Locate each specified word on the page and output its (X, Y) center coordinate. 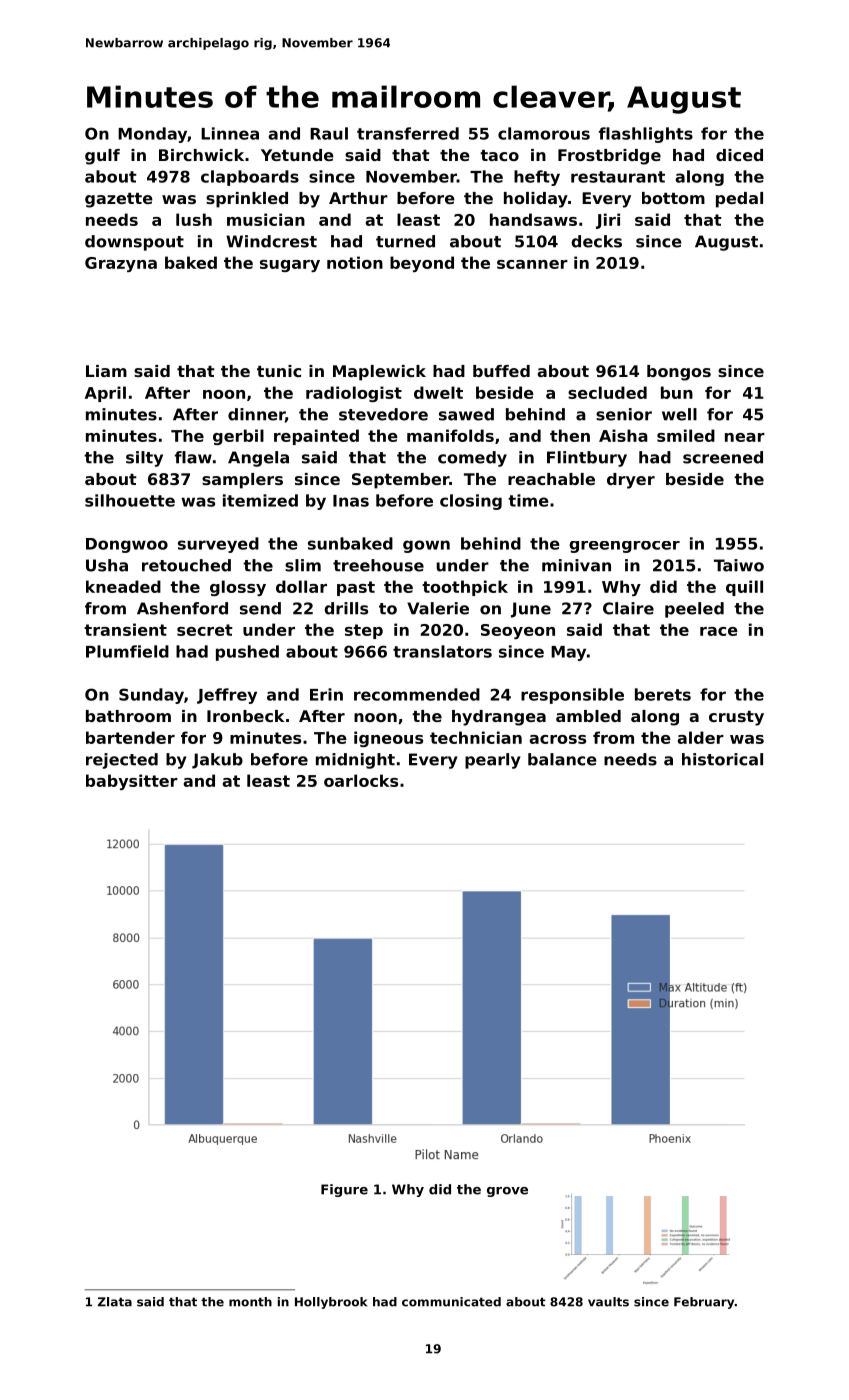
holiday (536, 200)
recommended (417, 694)
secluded (607, 392)
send (260, 608)
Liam (106, 371)
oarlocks (361, 780)
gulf (102, 157)
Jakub (217, 761)
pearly (492, 761)
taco (499, 155)
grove (507, 1192)
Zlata (115, 1302)
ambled (588, 716)
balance (562, 759)
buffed (501, 371)
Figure (344, 1190)
